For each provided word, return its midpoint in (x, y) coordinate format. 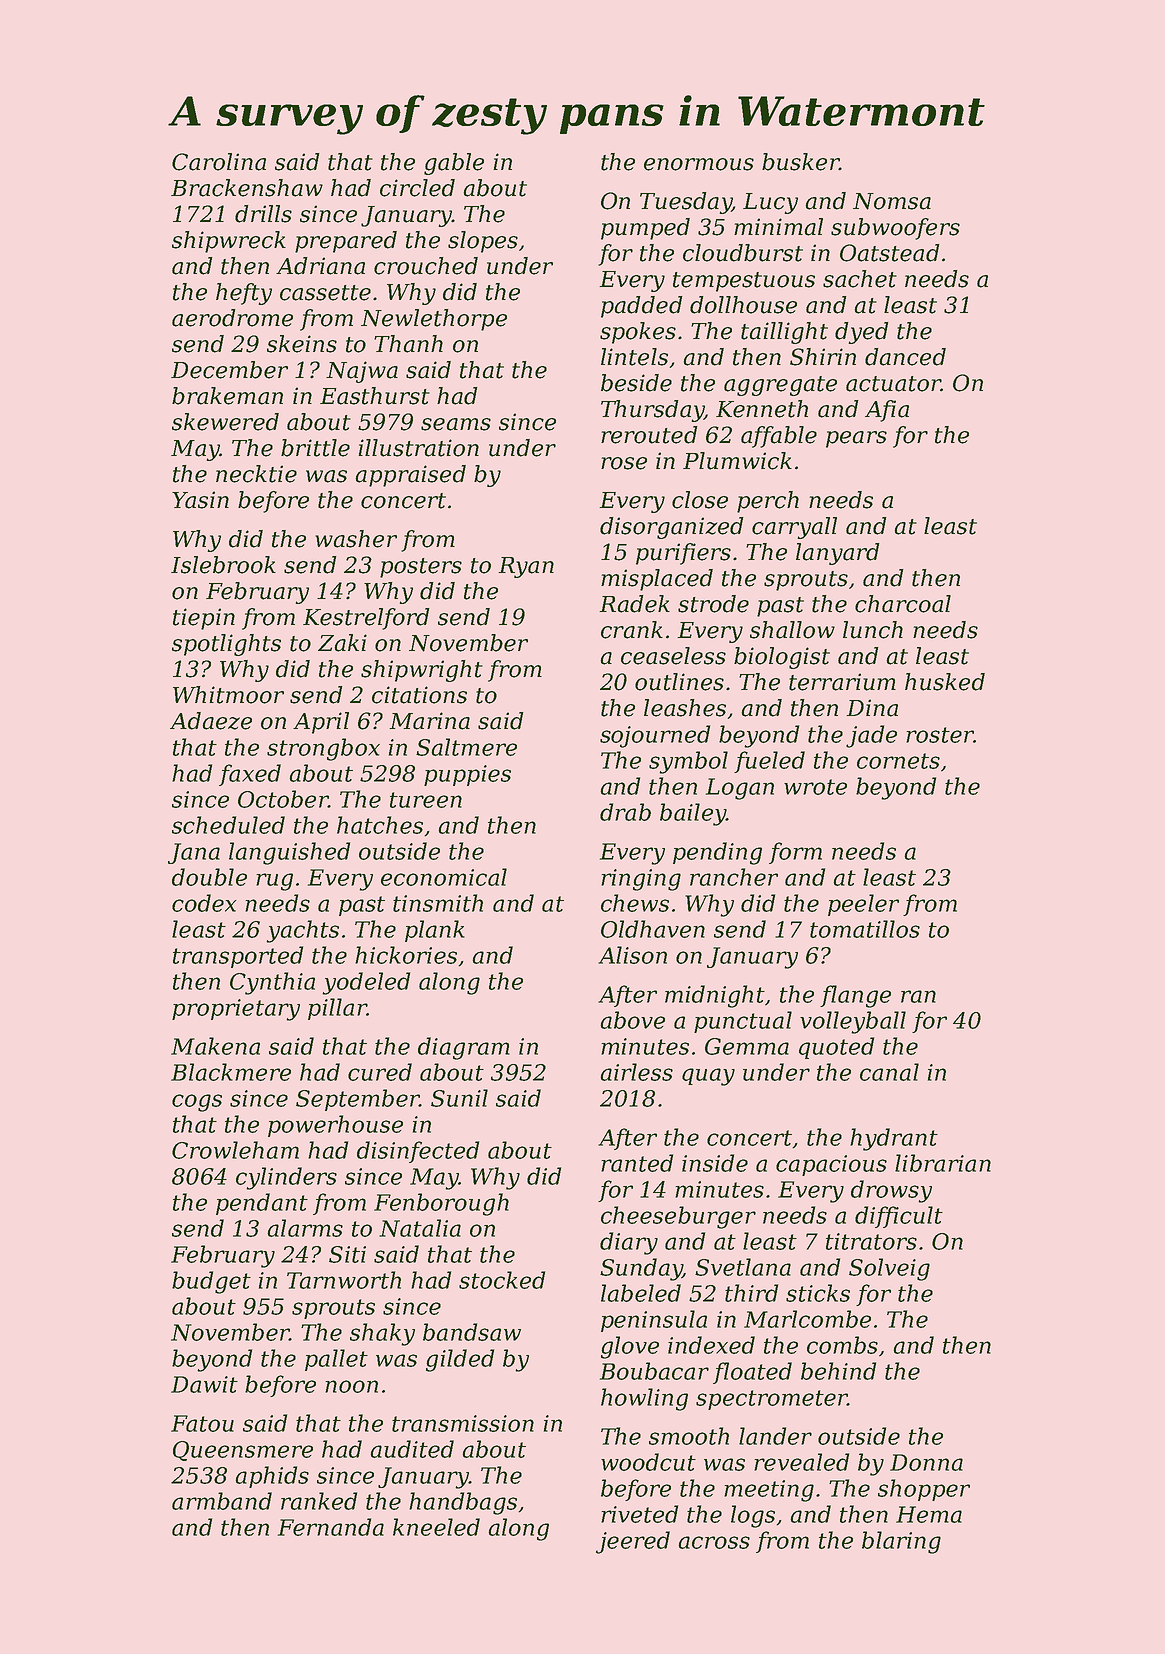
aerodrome (232, 318)
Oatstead (889, 253)
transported (238, 957)
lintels (634, 357)
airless (637, 1072)
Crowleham (235, 1150)
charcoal (903, 604)
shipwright (422, 671)
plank (435, 931)
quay (708, 1077)
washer (356, 539)
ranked (319, 1501)
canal (889, 1072)
